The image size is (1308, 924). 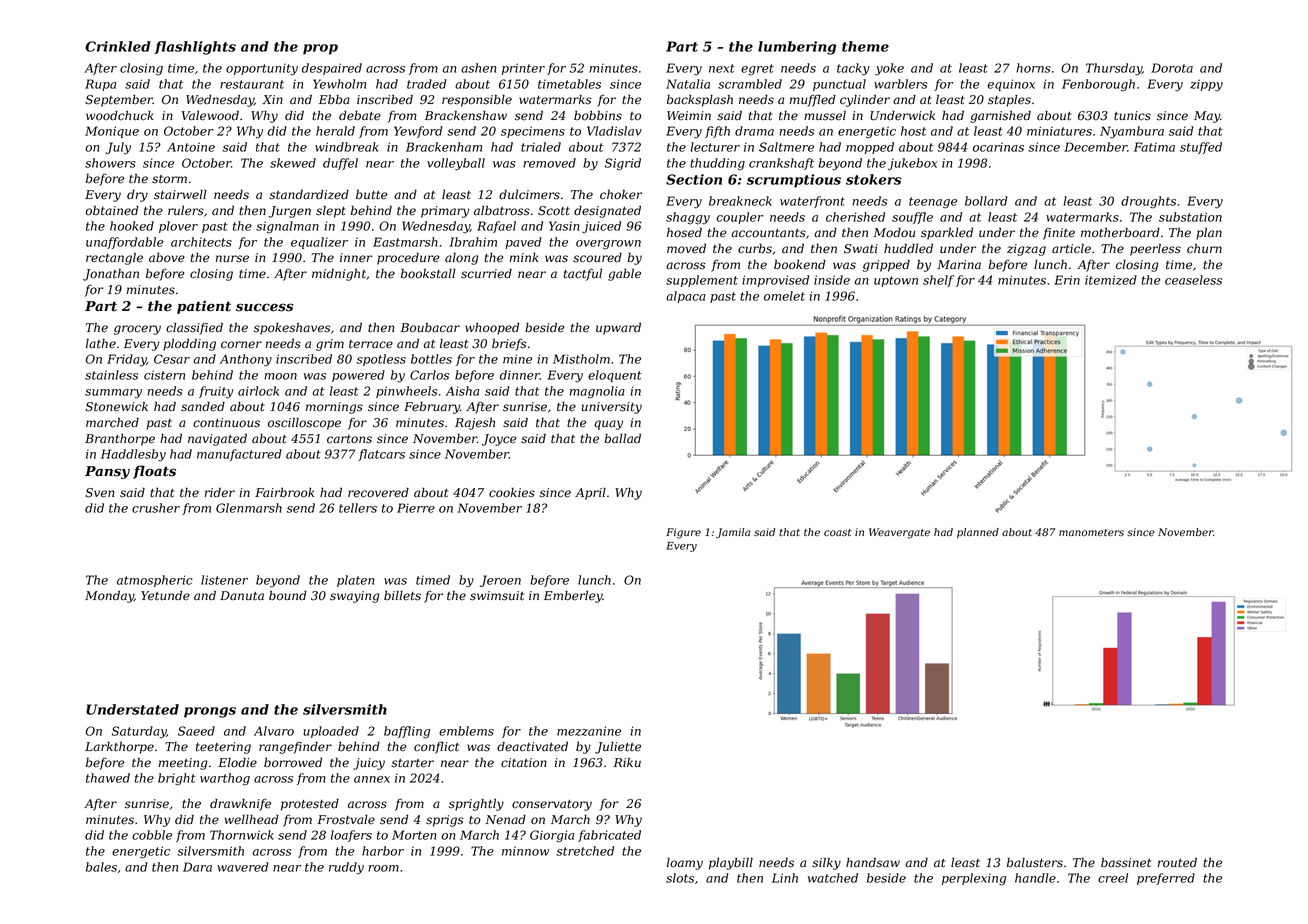 What do you see at coordinates (1113, 878) in the page?
I see `creel` at bounding box center [1113, 878].
